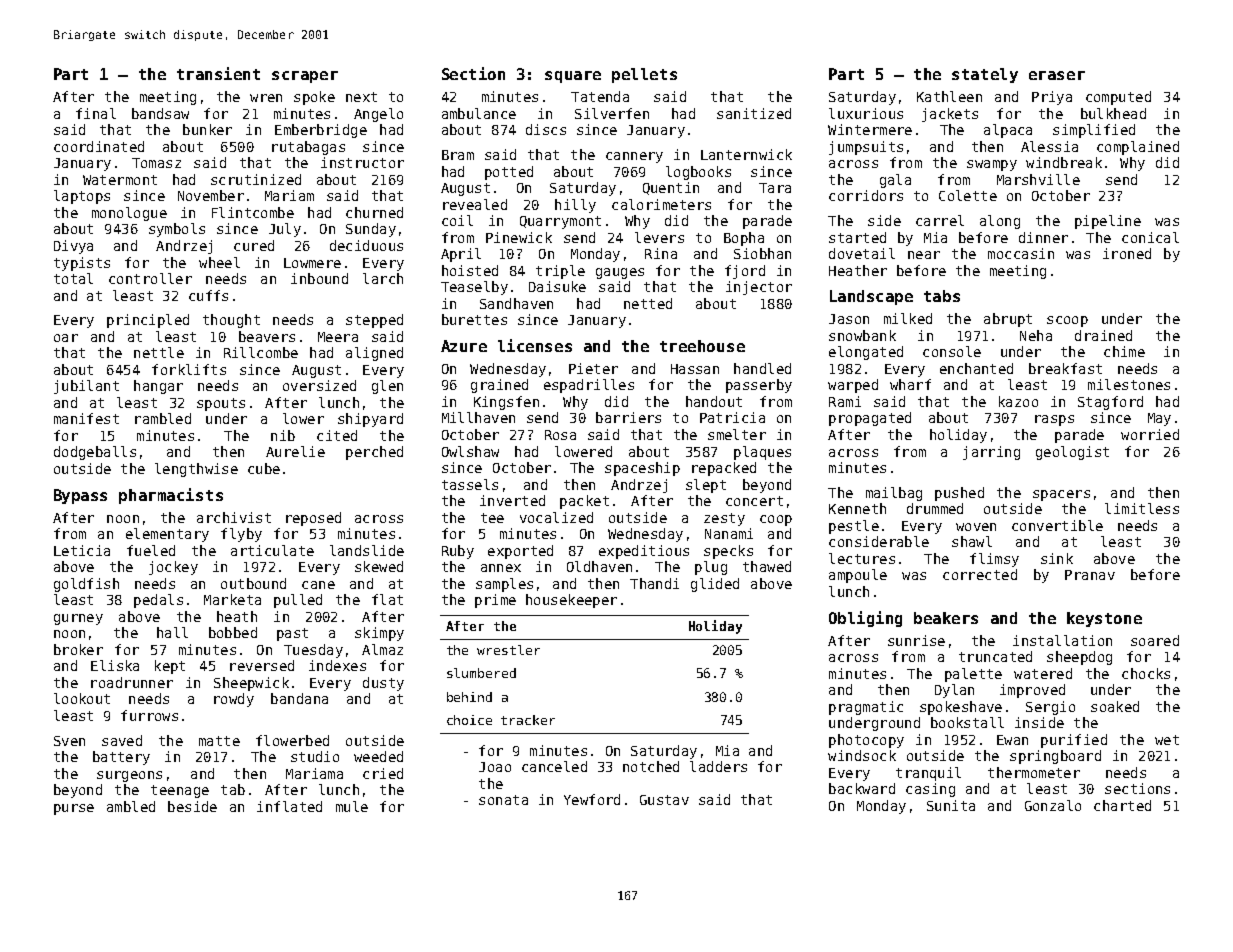 The width and height of the document is (1233, 952). Describe the element at coordinates (664, 800) in the document. I see `Gustav` at that location.
